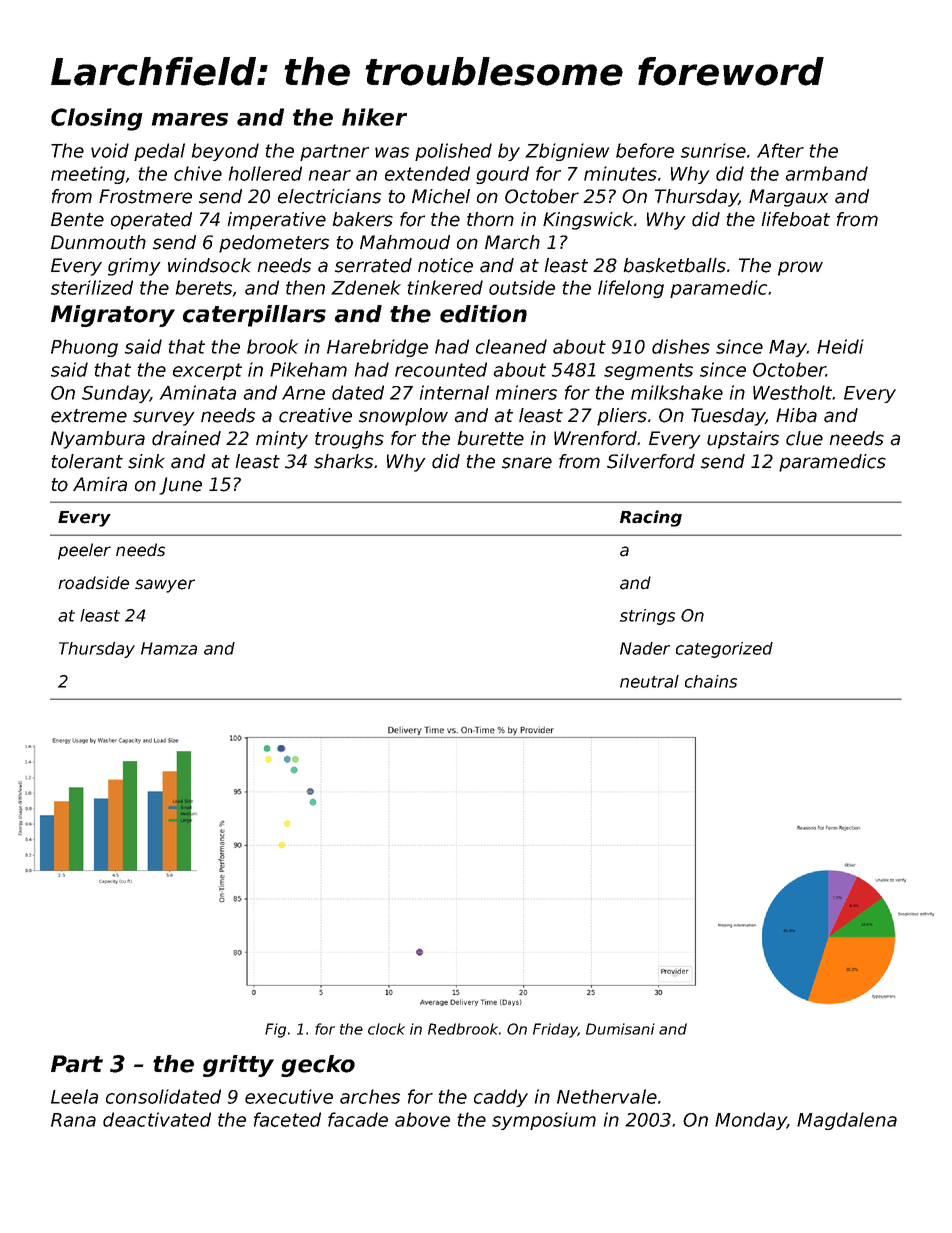 This screenshot has width=952, height=1233. Describe the element at coordinates (780, 150) in the screenshot. I see `After` at that location.
